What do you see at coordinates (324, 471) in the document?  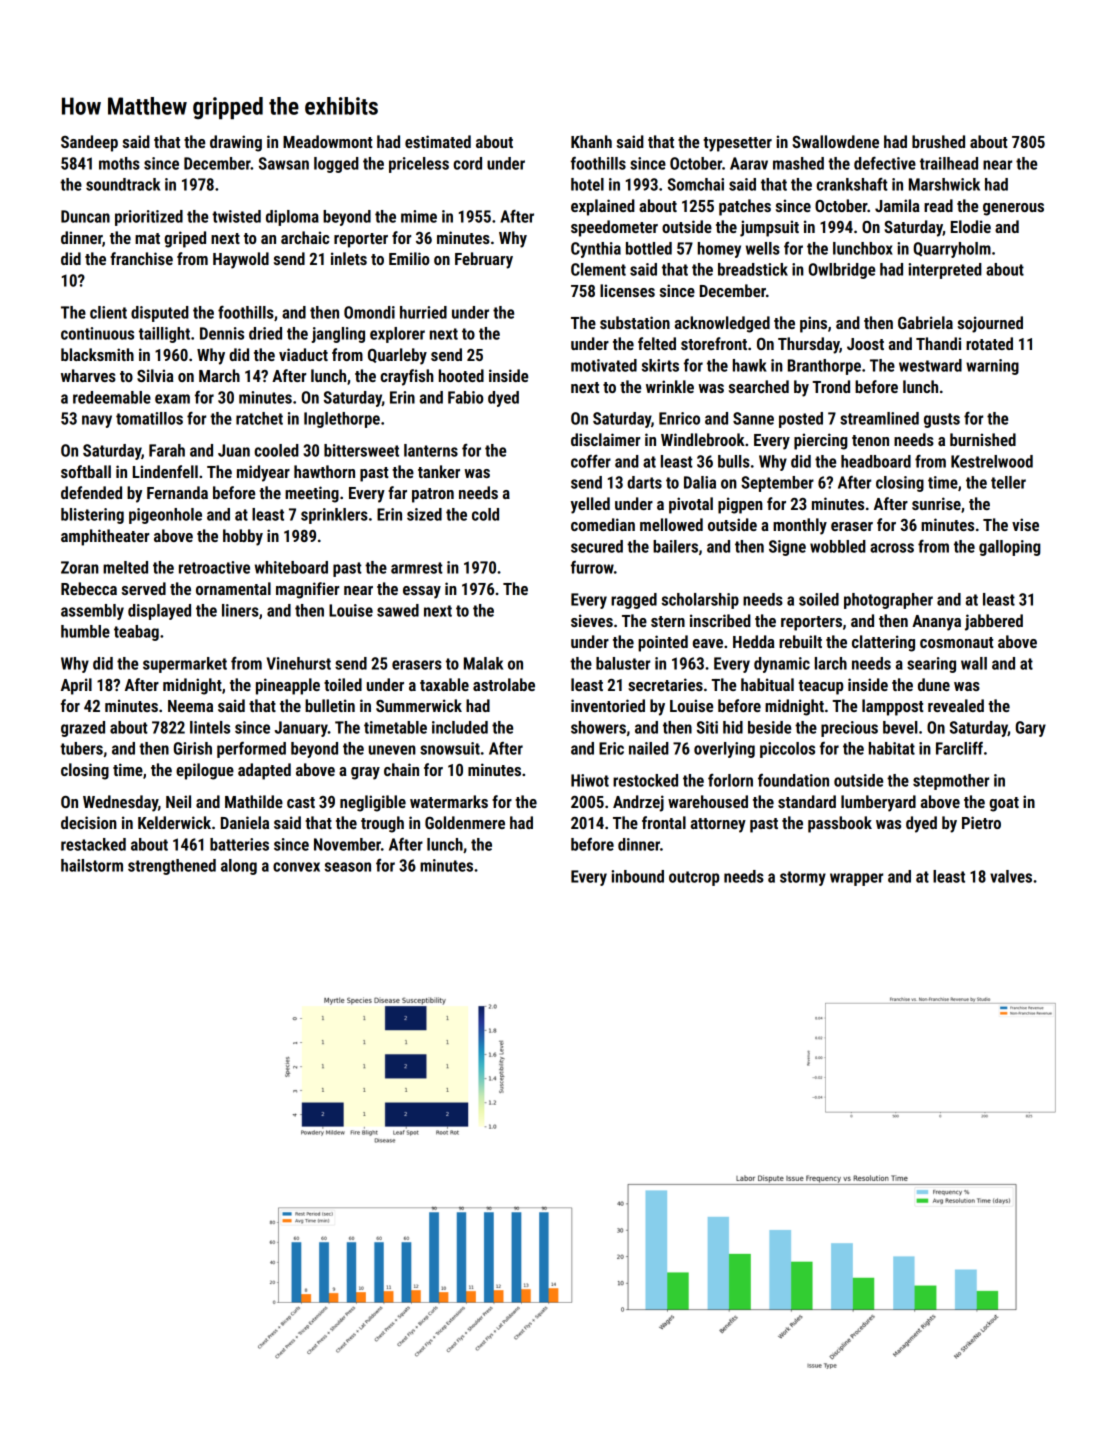 I see `hawthorn` at bounding box center [324, 471].
